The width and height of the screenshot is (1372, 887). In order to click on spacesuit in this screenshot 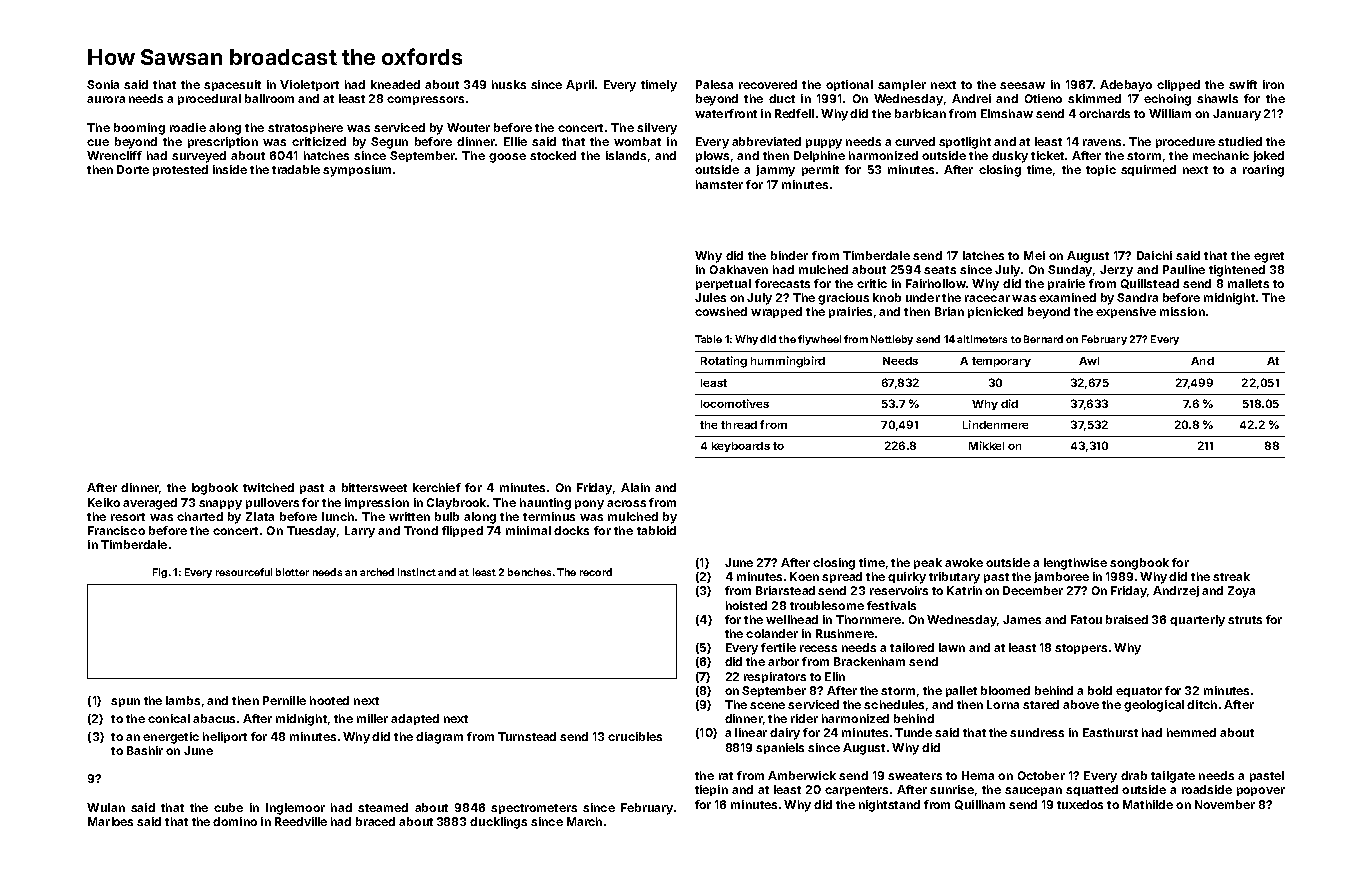, I will do `click(232, 85)`.
